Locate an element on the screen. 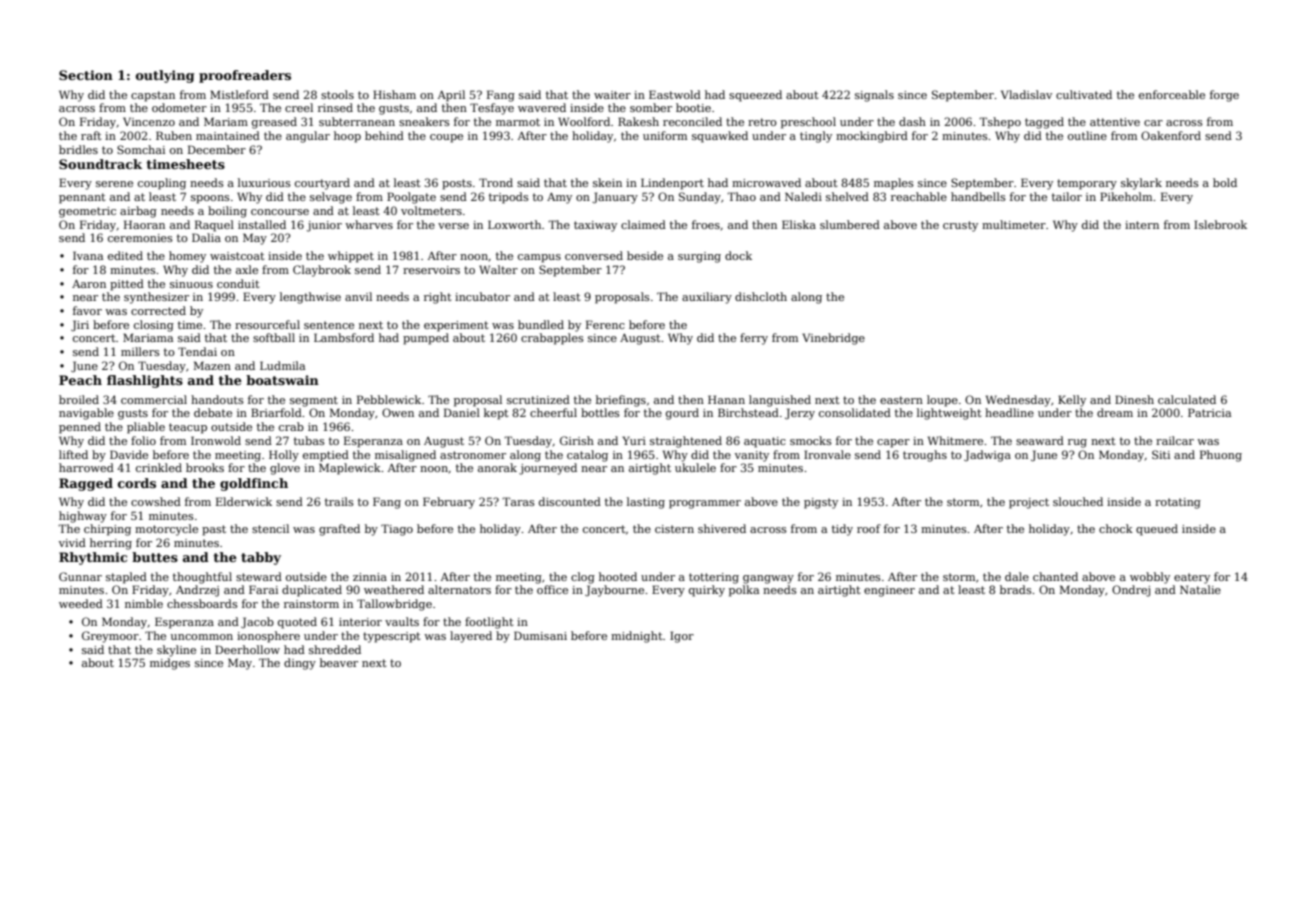  Section is located at coordinates (86, 75).
